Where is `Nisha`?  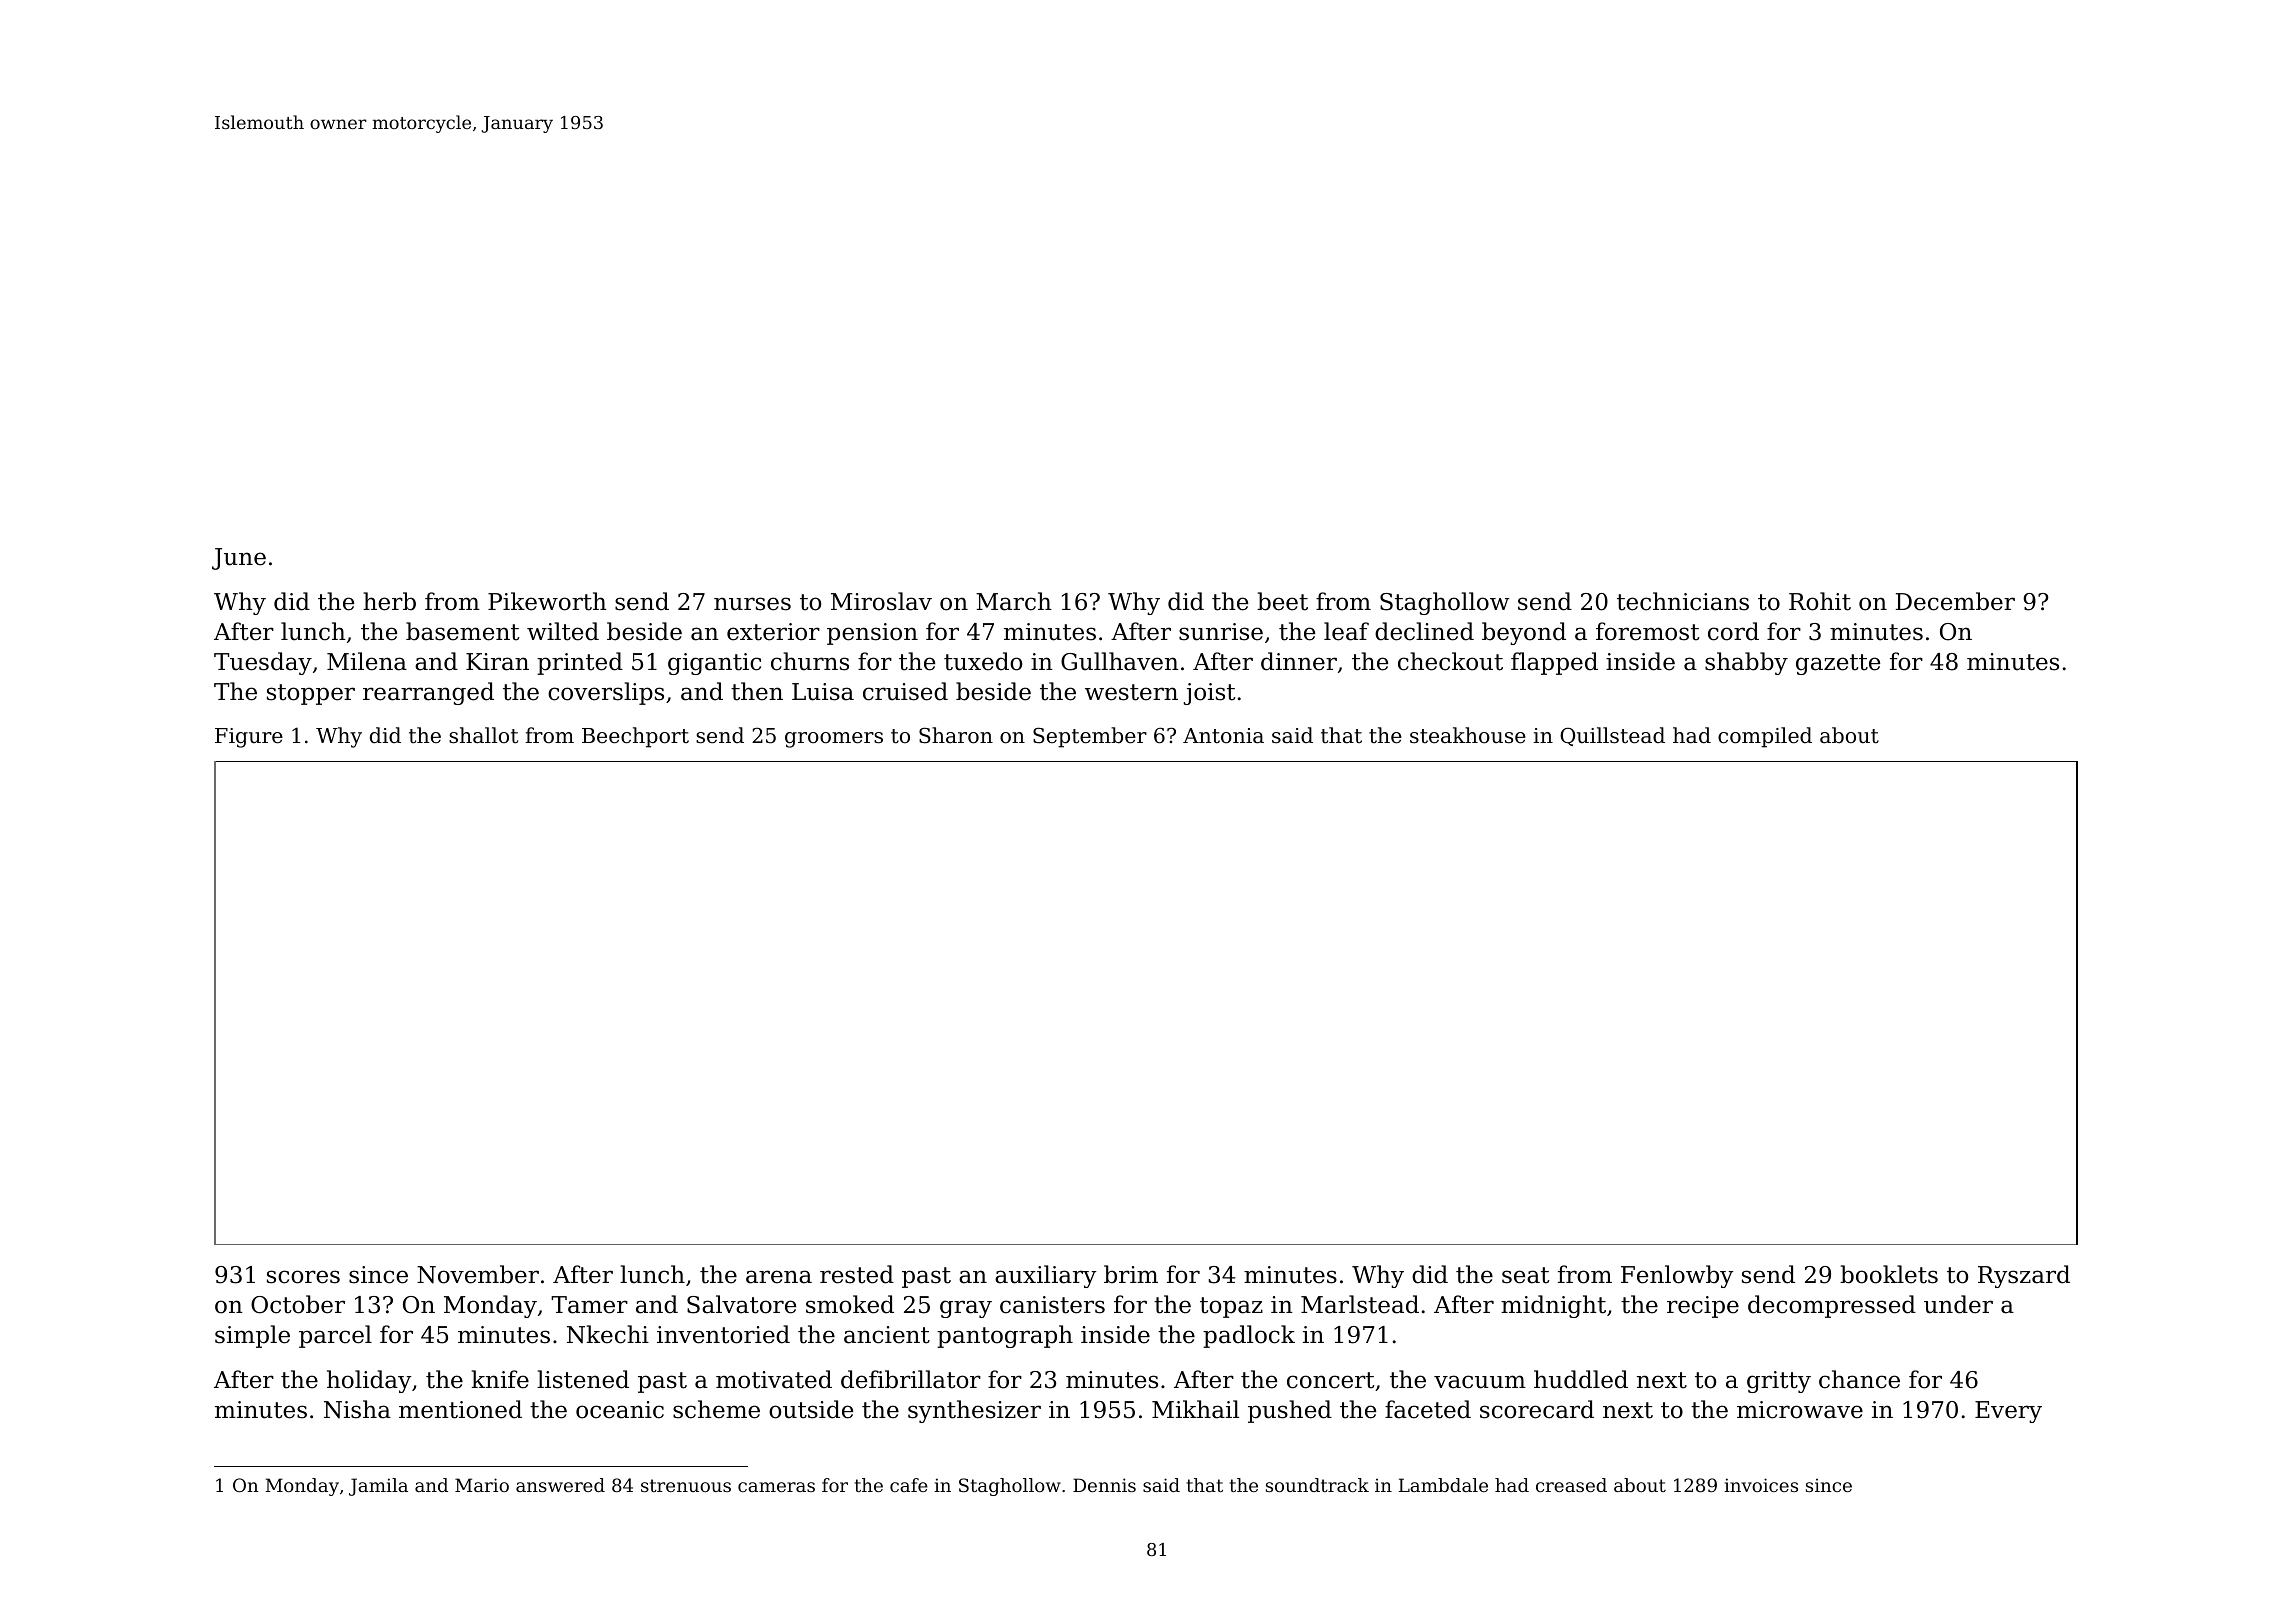 Nisha is located at coordinates (357, 1409).
